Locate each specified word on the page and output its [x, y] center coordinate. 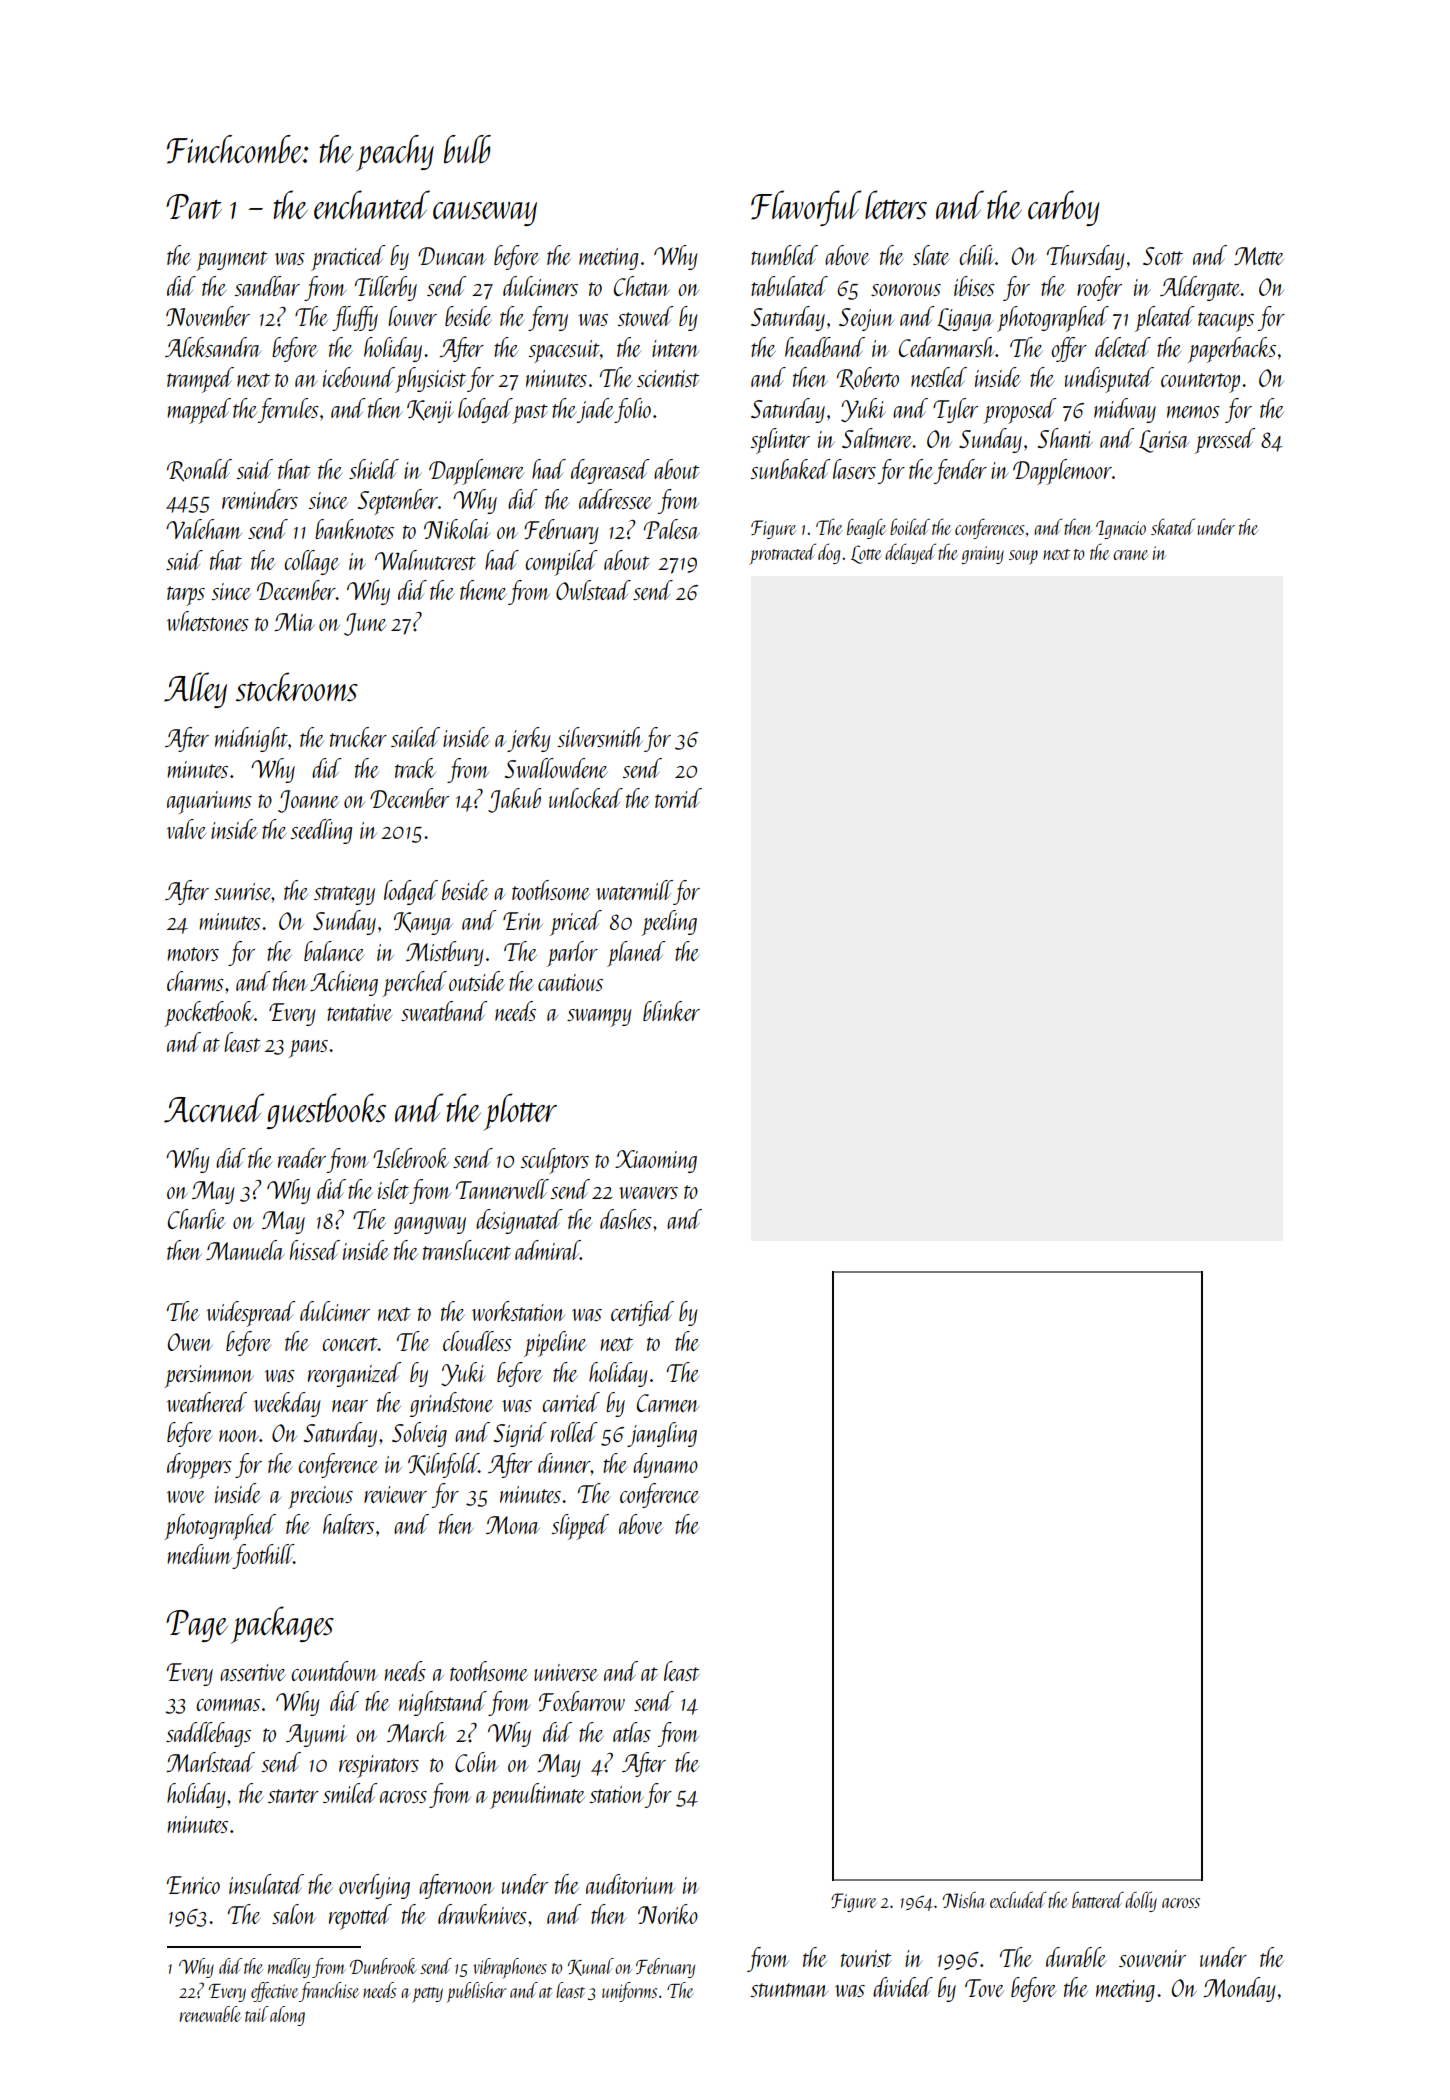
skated [1173, 526]
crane [1130, 555]
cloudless [477, 1341]
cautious [570, 982]
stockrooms [296, 687]
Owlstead [593, 590]
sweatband [444, 1011]
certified [642, 1313]
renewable [210, 2014]
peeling [669, 923]
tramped [200, 380]
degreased [610, 471]
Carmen [668, 1403]
